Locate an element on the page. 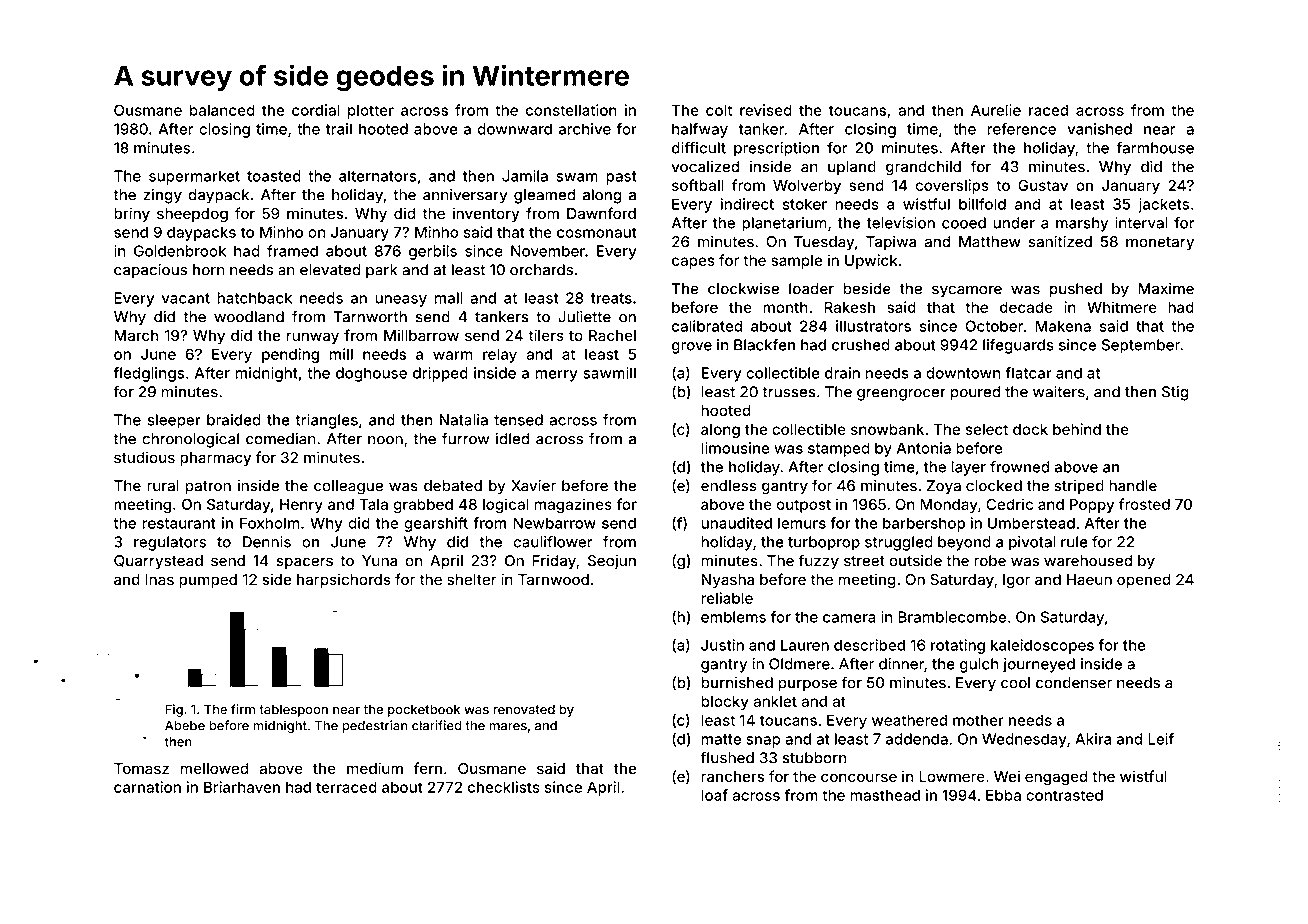 Image resolution: width=1308 pixels, height=924 pixels. revised is located at coordinates (766, 110).
